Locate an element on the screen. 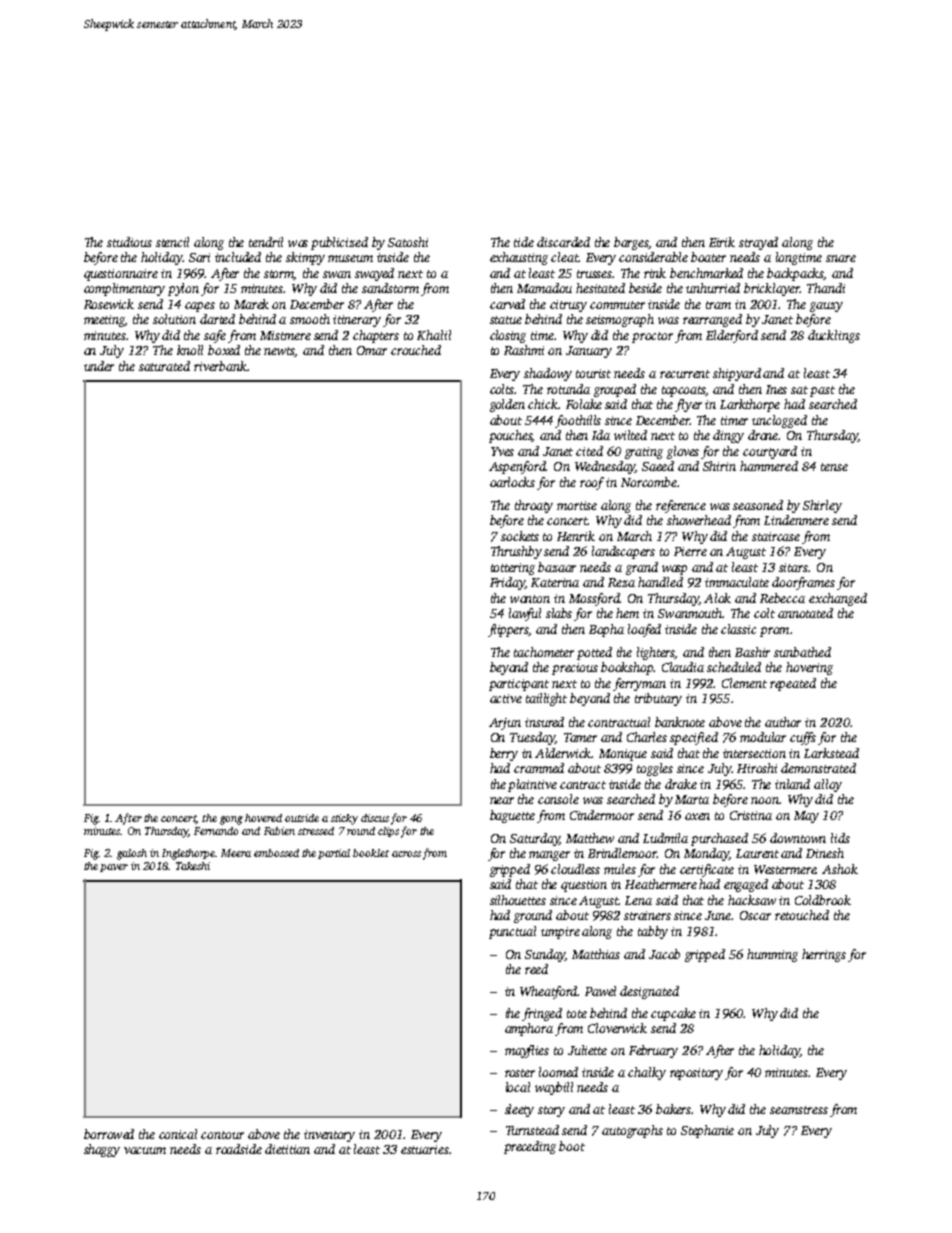 Image resolution: width=952 pixels, height=1233 pixels. contour is located at coordinates (222, 1135).
